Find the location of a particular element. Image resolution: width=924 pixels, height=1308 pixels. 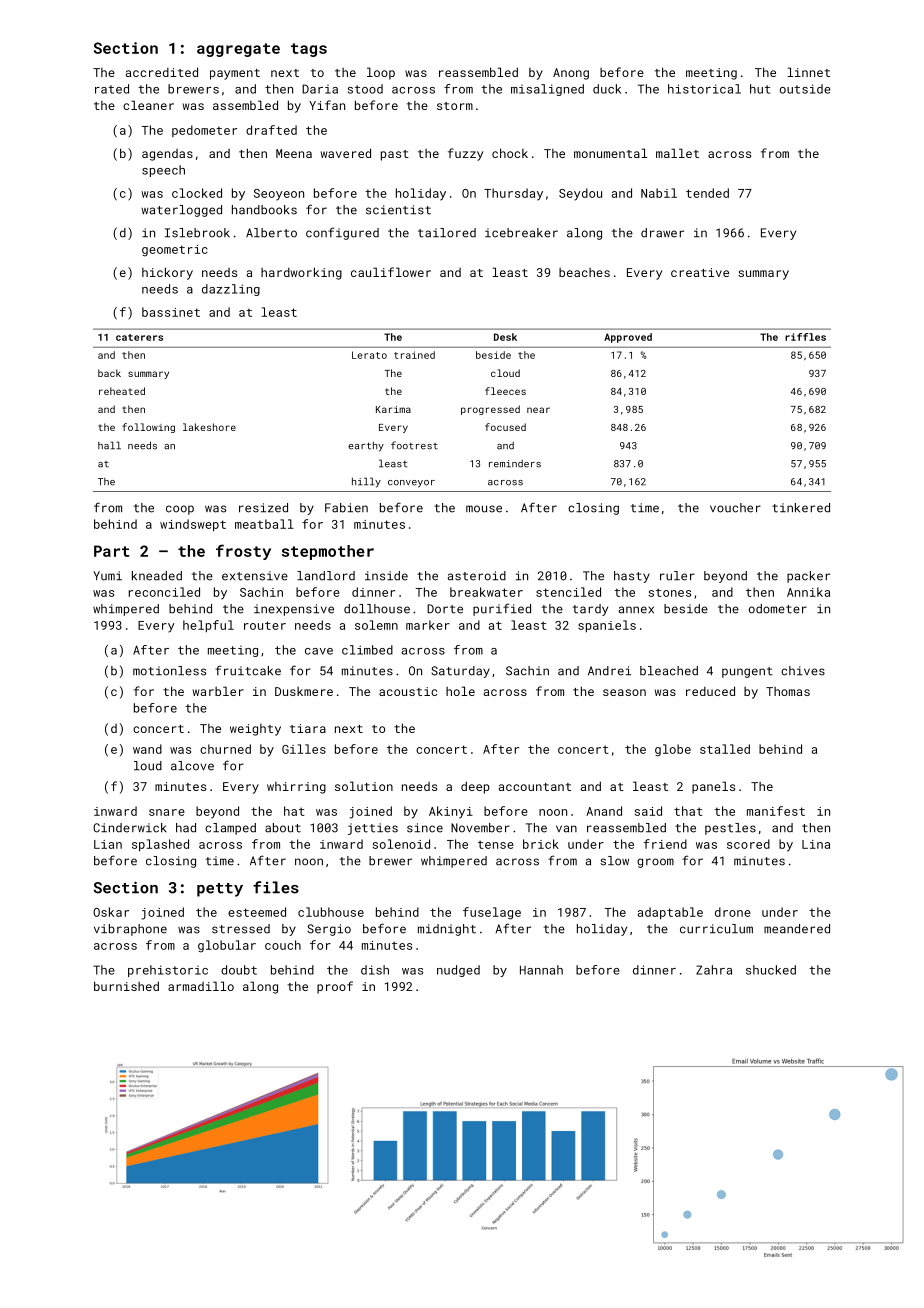

couch is located at coordinates (283, 945).
